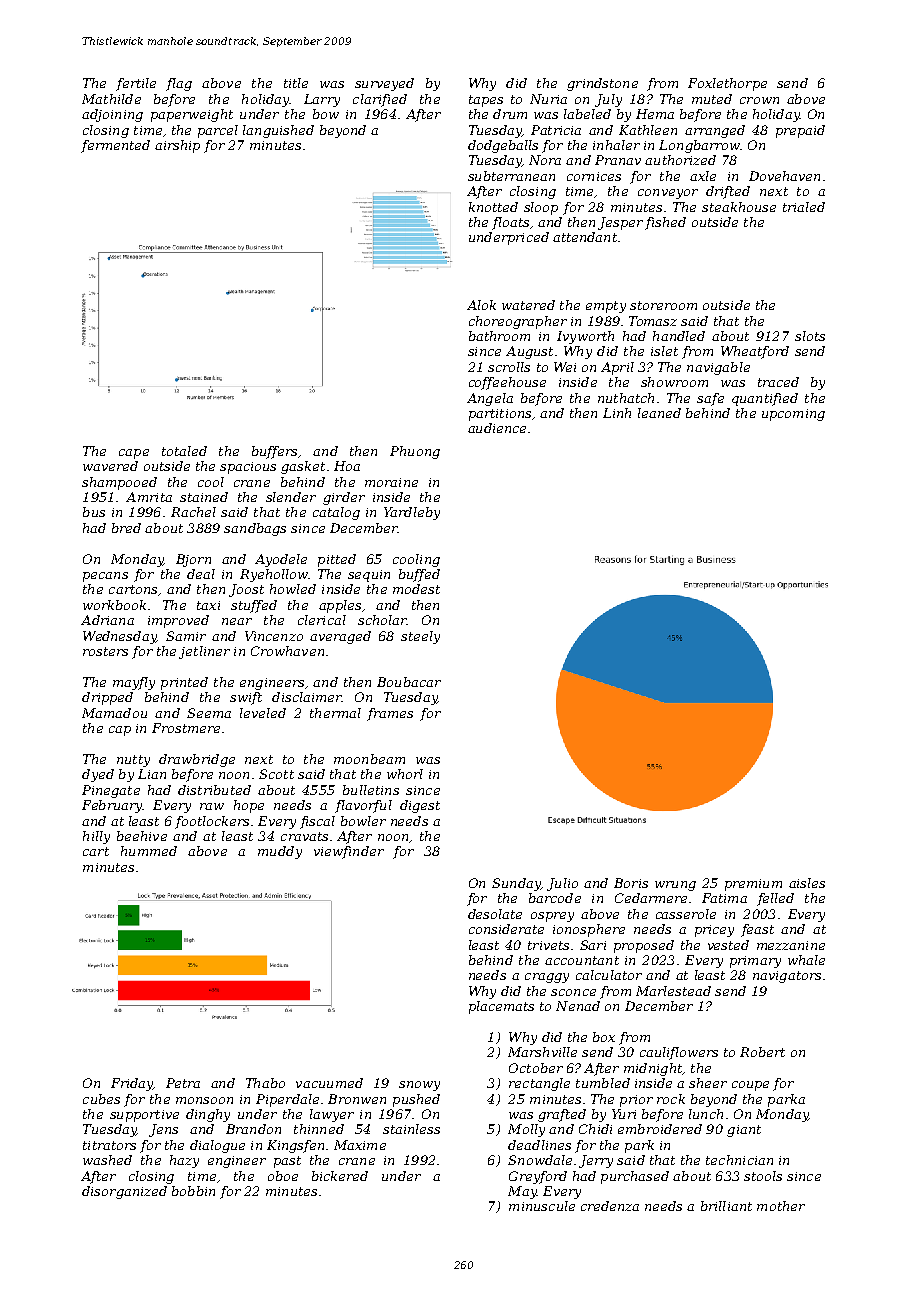  I want to click on Nuria, so click(548, 99).
